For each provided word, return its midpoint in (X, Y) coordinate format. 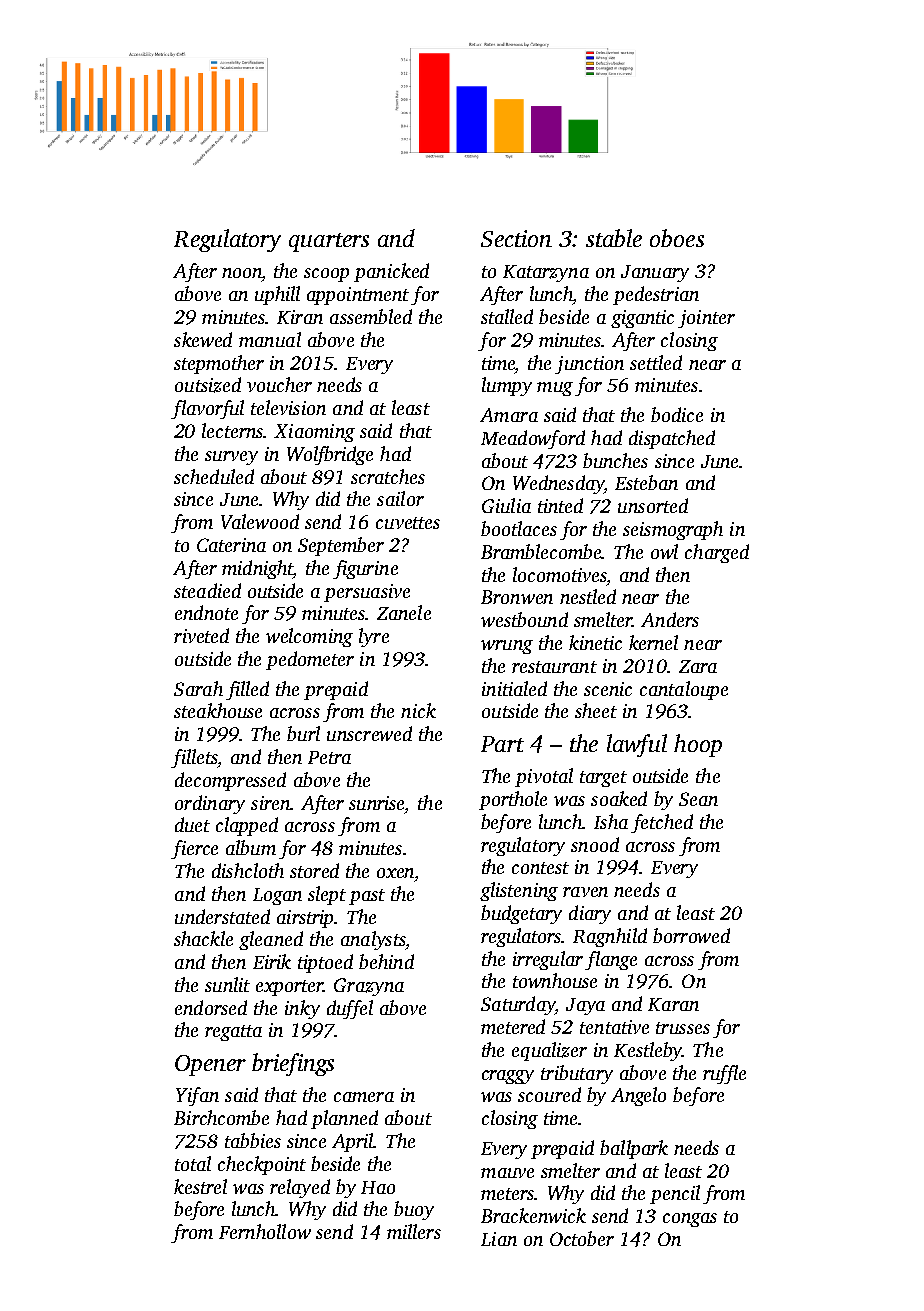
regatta (233, 1033)
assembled (371, 316)
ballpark (634, 1149)
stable (614, 238)
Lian (499, 1239)
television (288, 407)
